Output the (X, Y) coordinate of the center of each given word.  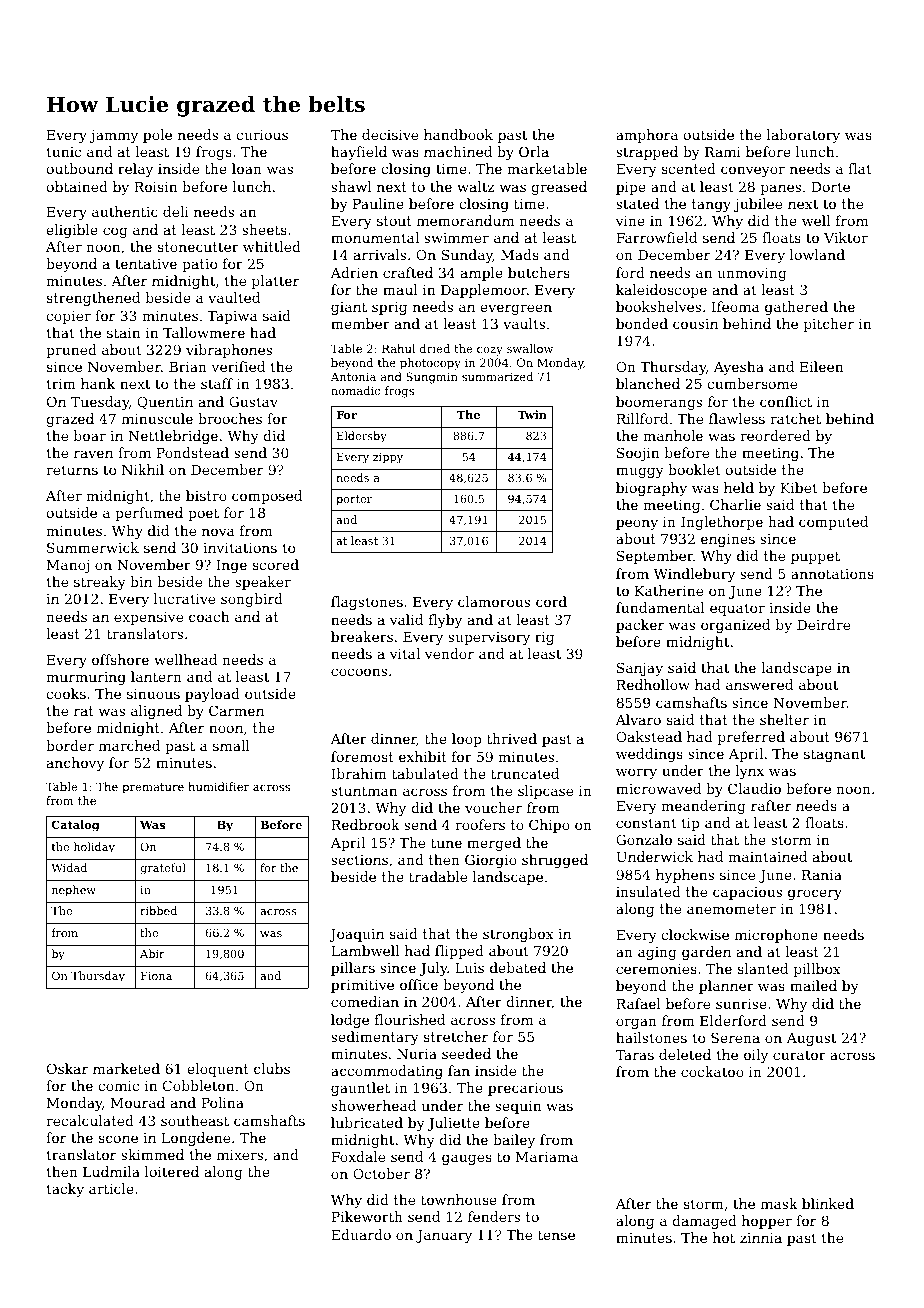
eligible (72, 231)
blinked (828, 1203)
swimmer (456, 238)
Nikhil (143, 469)
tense (556, 1235)
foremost (362, 756)
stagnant (834, 755)
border (70, 745)
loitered (172, 1171)
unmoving (752, 274)
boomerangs (659, 403)
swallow (530, 348)
